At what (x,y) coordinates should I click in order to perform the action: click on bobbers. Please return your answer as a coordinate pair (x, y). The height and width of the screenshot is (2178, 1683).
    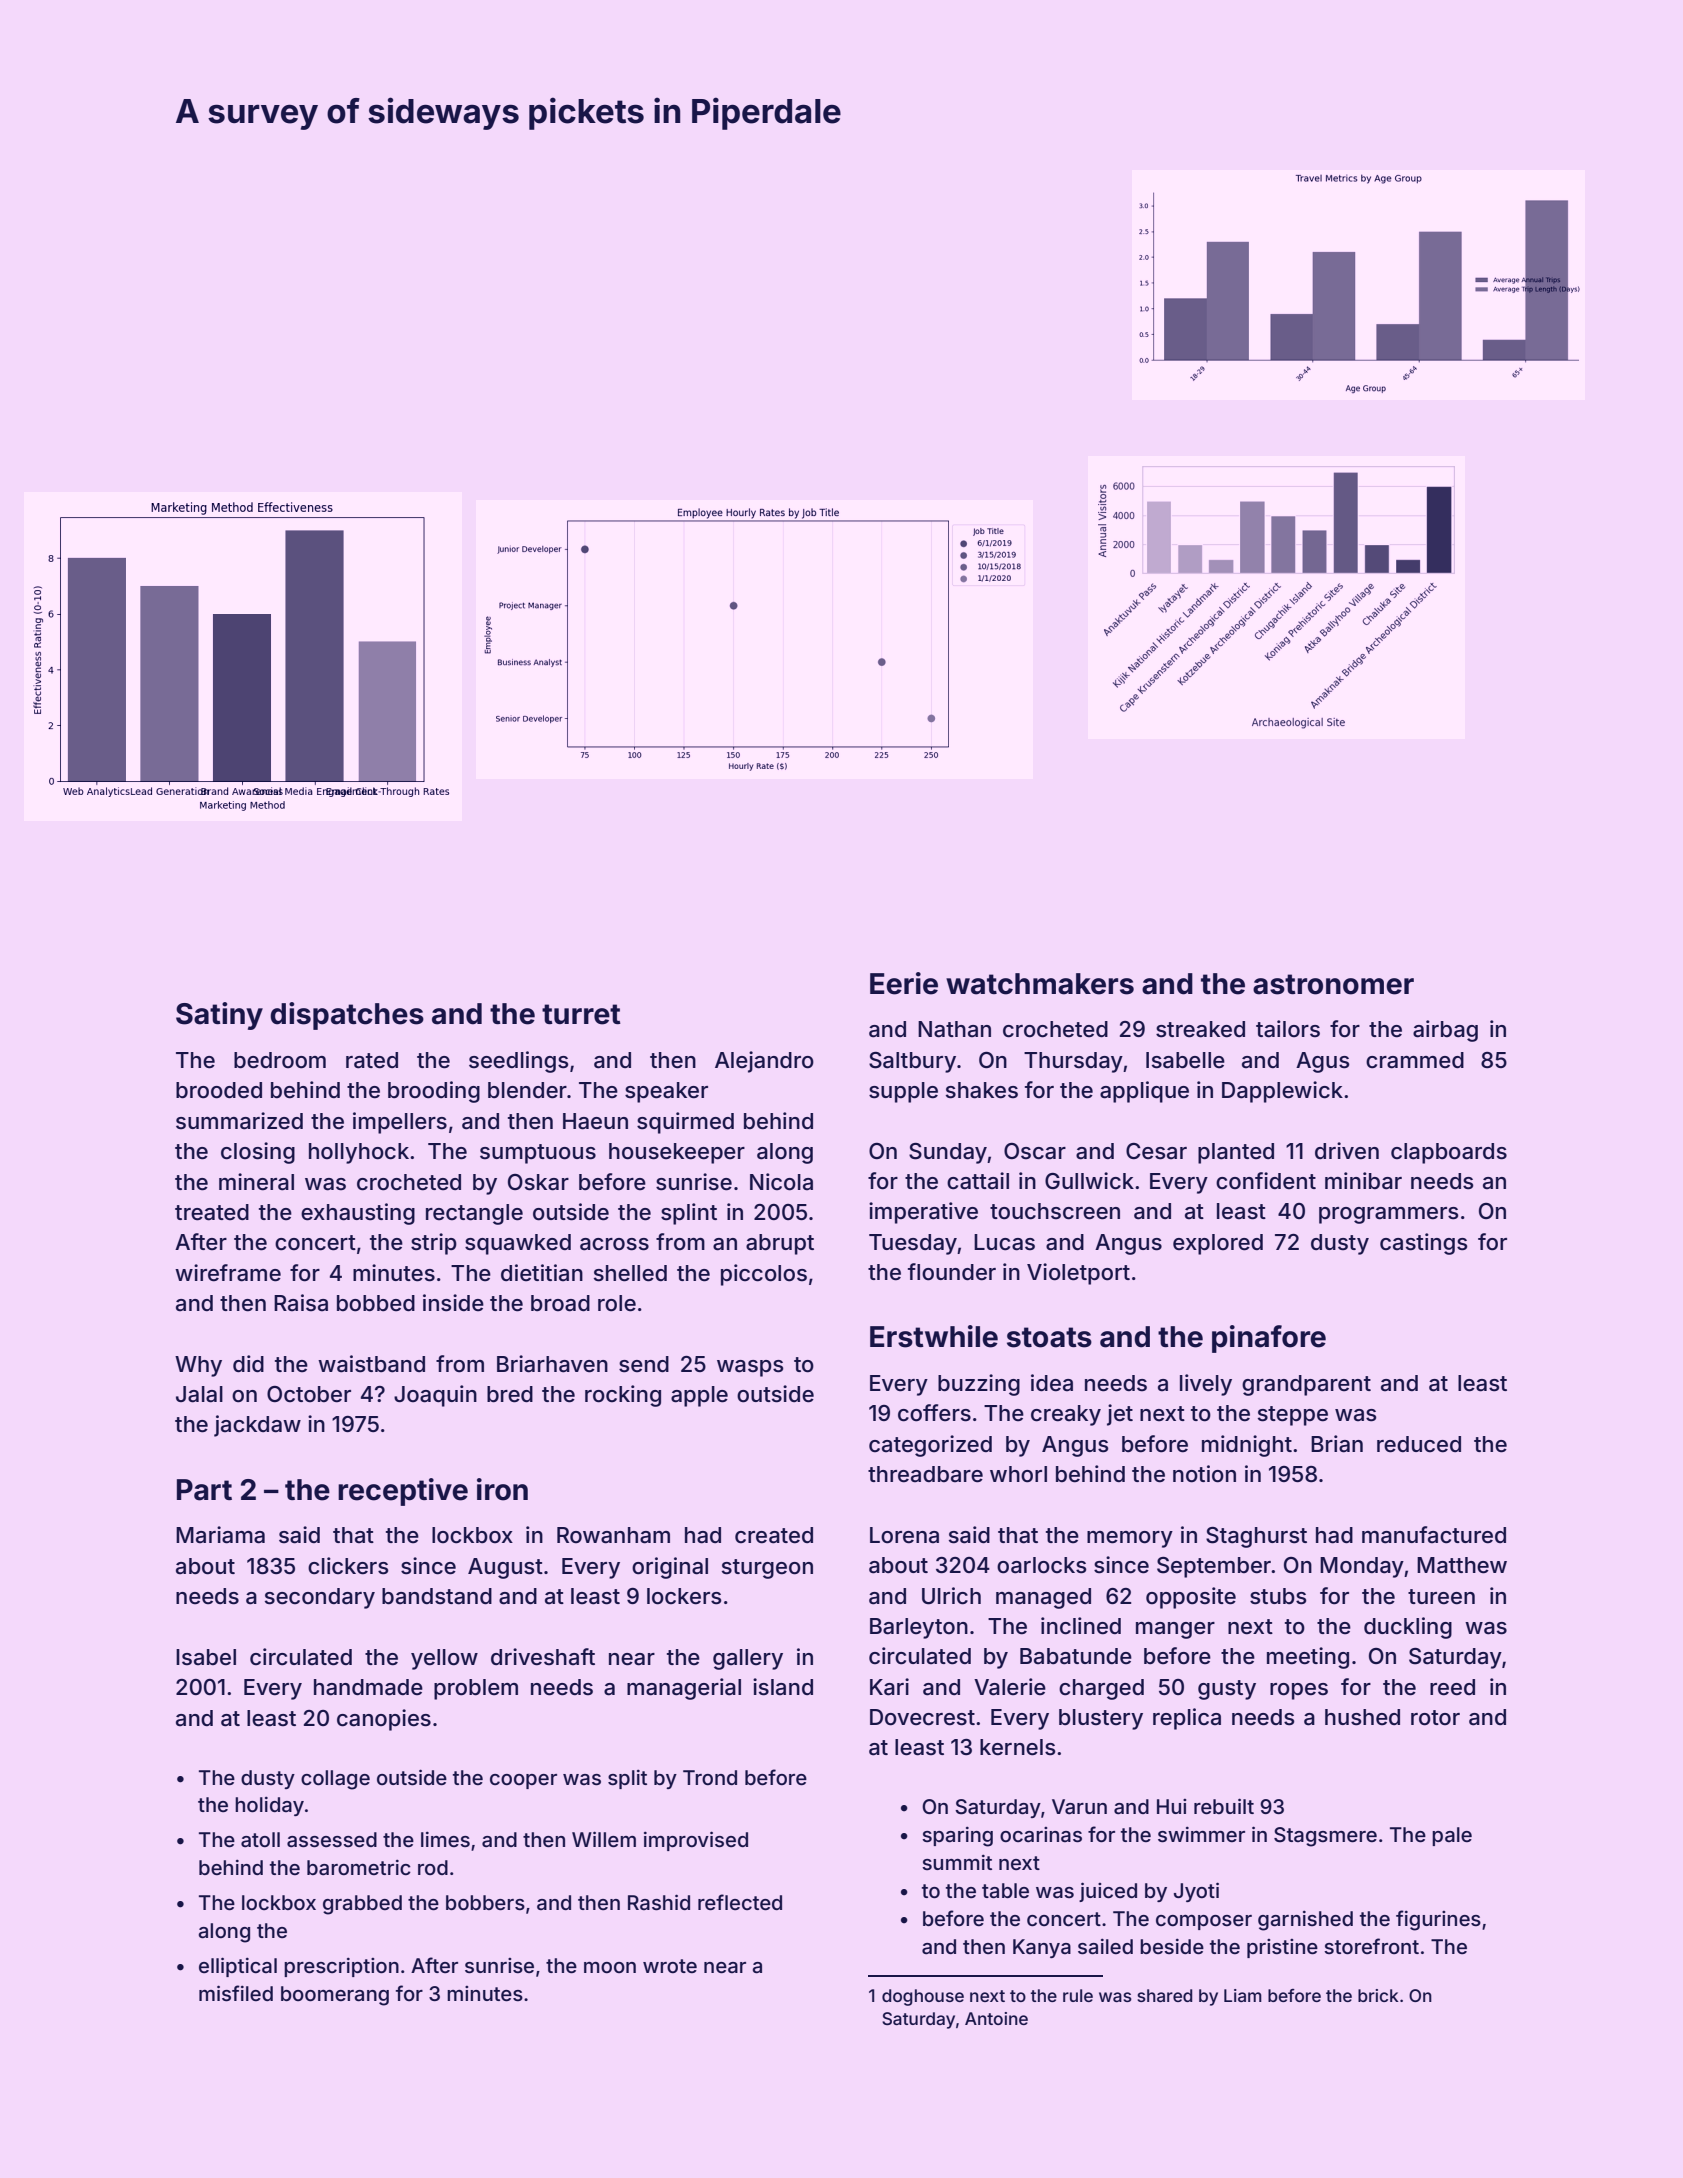
    Looking at the image, I should click on (485, 1902).
